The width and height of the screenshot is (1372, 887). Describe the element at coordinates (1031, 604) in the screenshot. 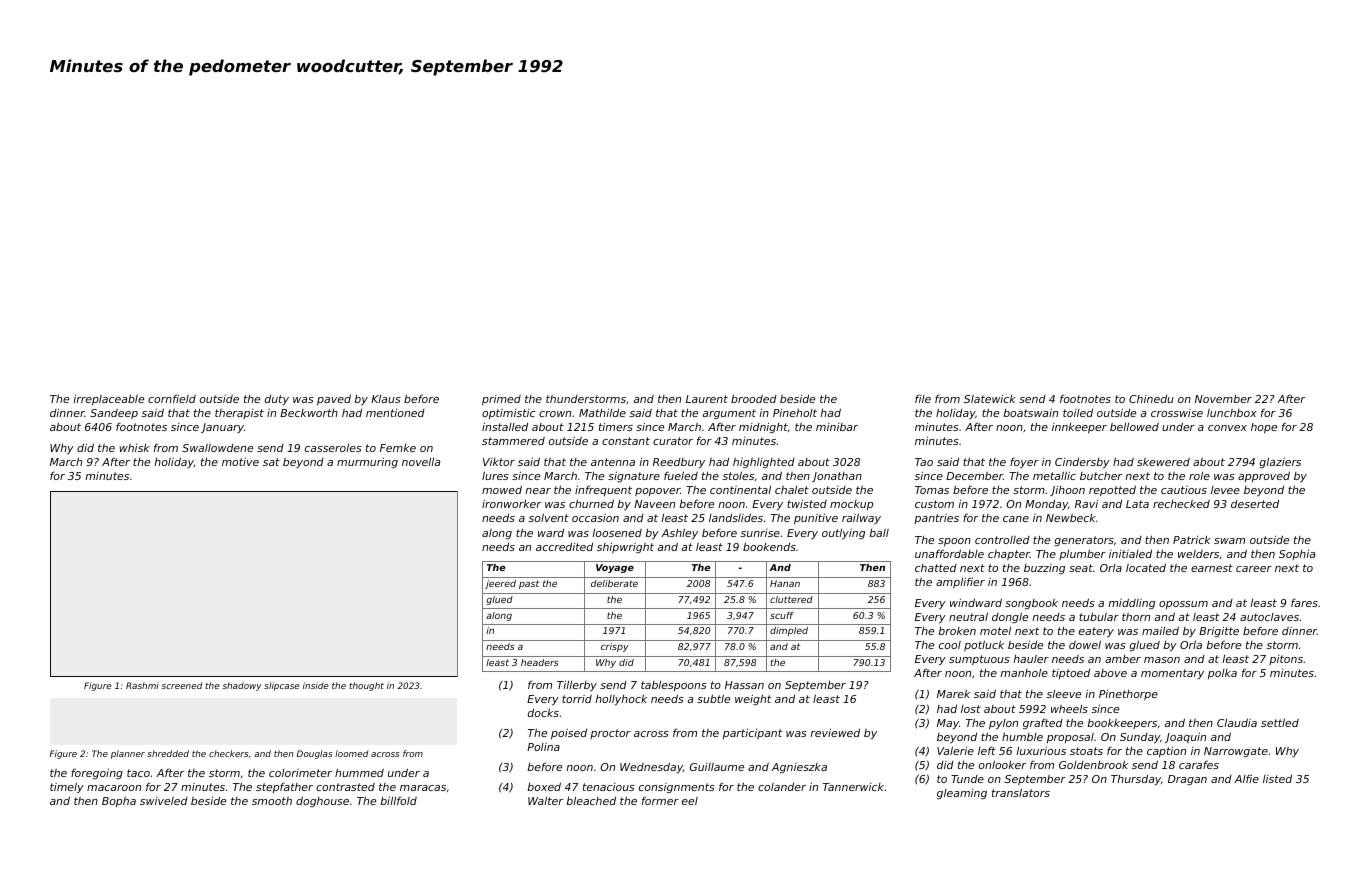

I see `songbook` at that location.
